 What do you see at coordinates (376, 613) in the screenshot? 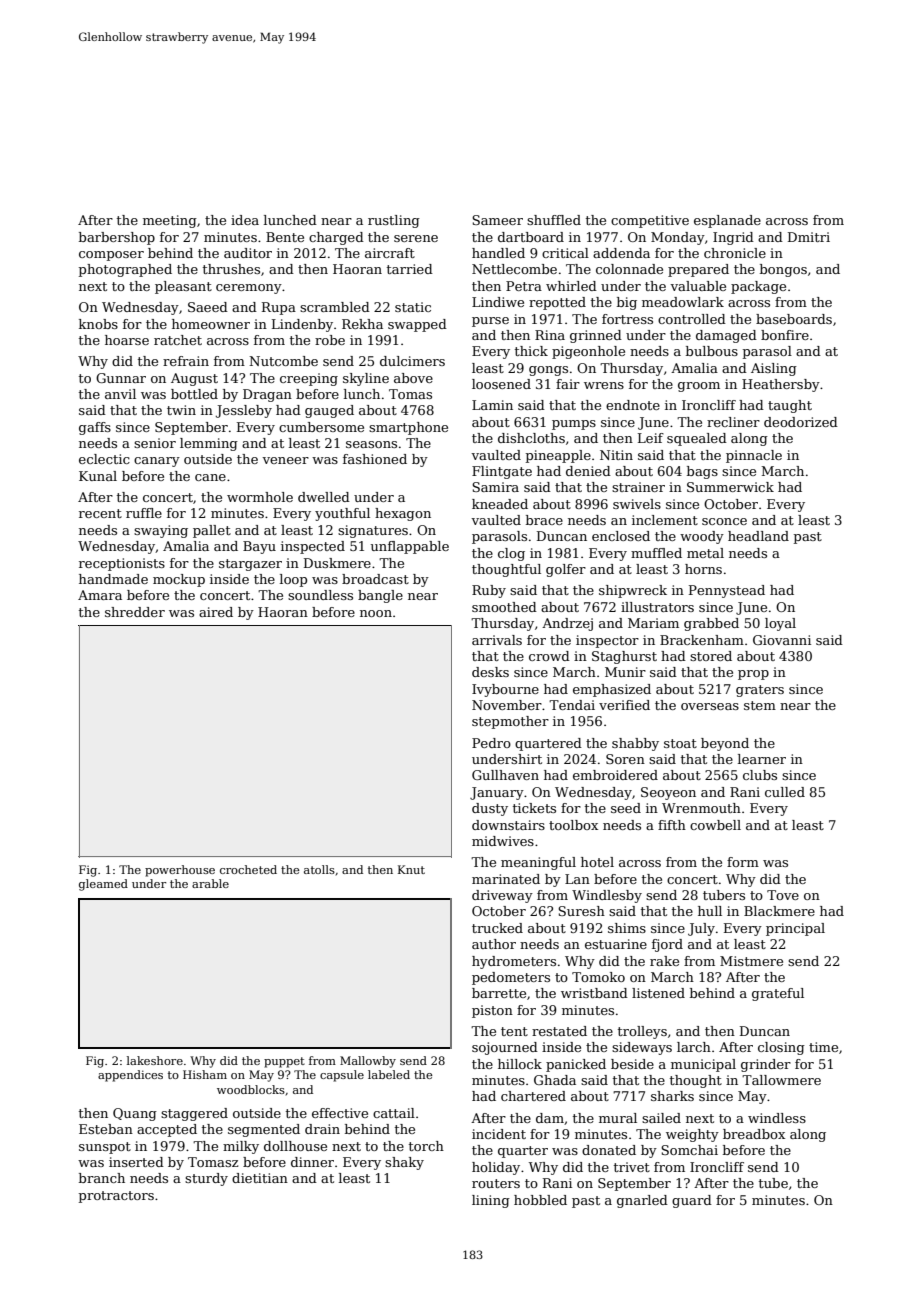
I see `noon` at bounding box center [376, 613].
